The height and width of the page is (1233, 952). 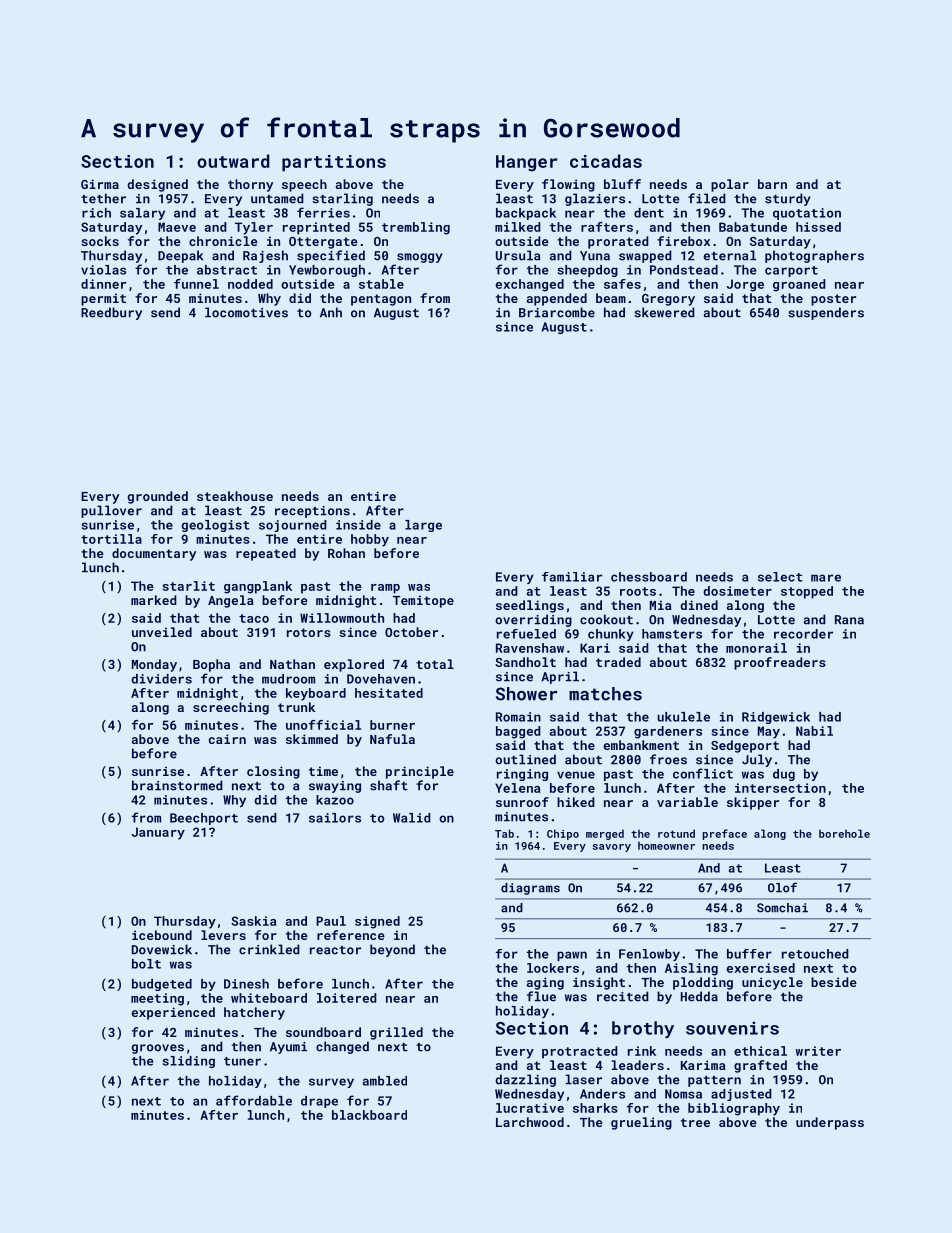 I want to click on sheepdog, so click(x=587, y=271).
